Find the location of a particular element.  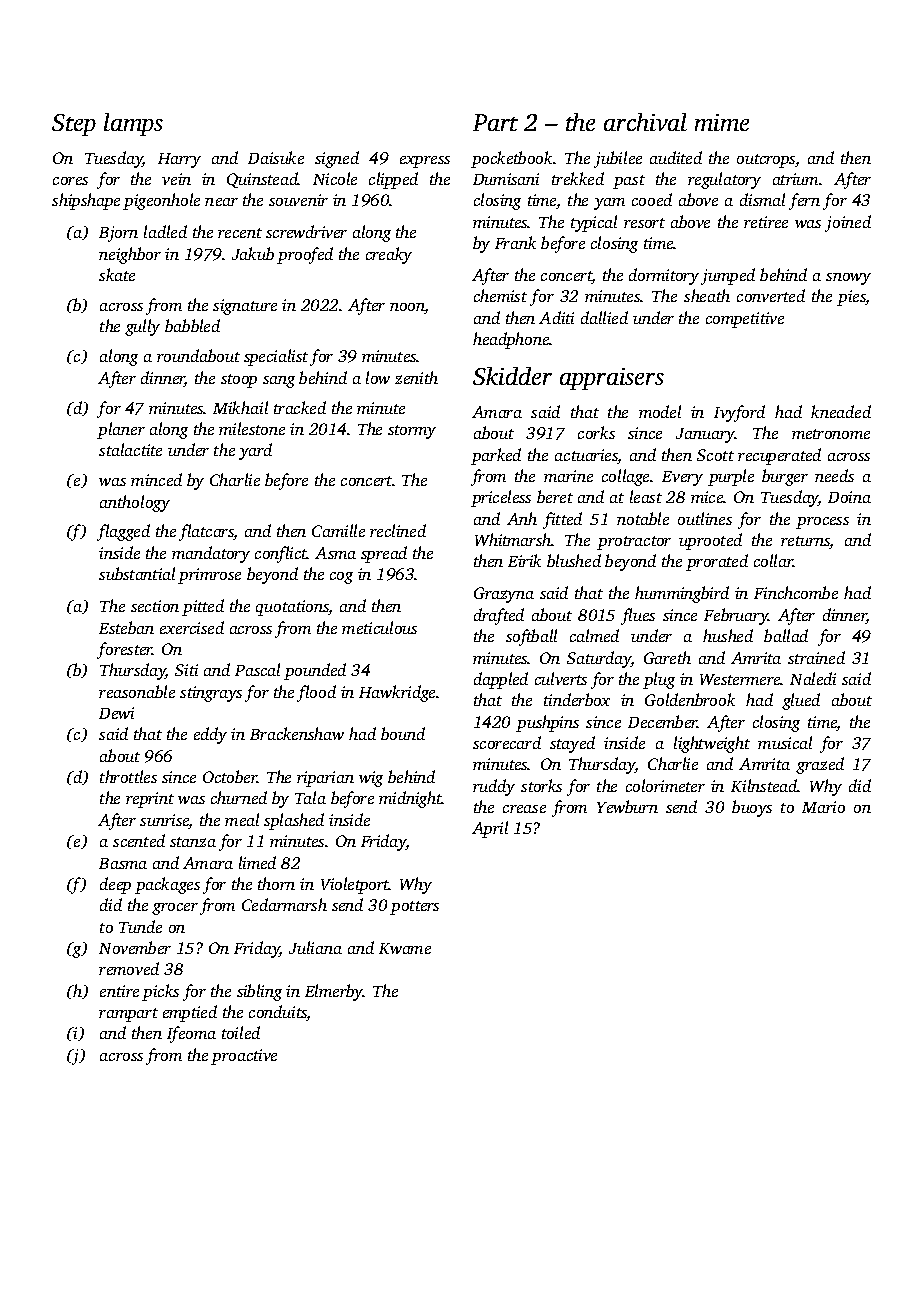

Bjorn is located at coordinates (118, 234).
